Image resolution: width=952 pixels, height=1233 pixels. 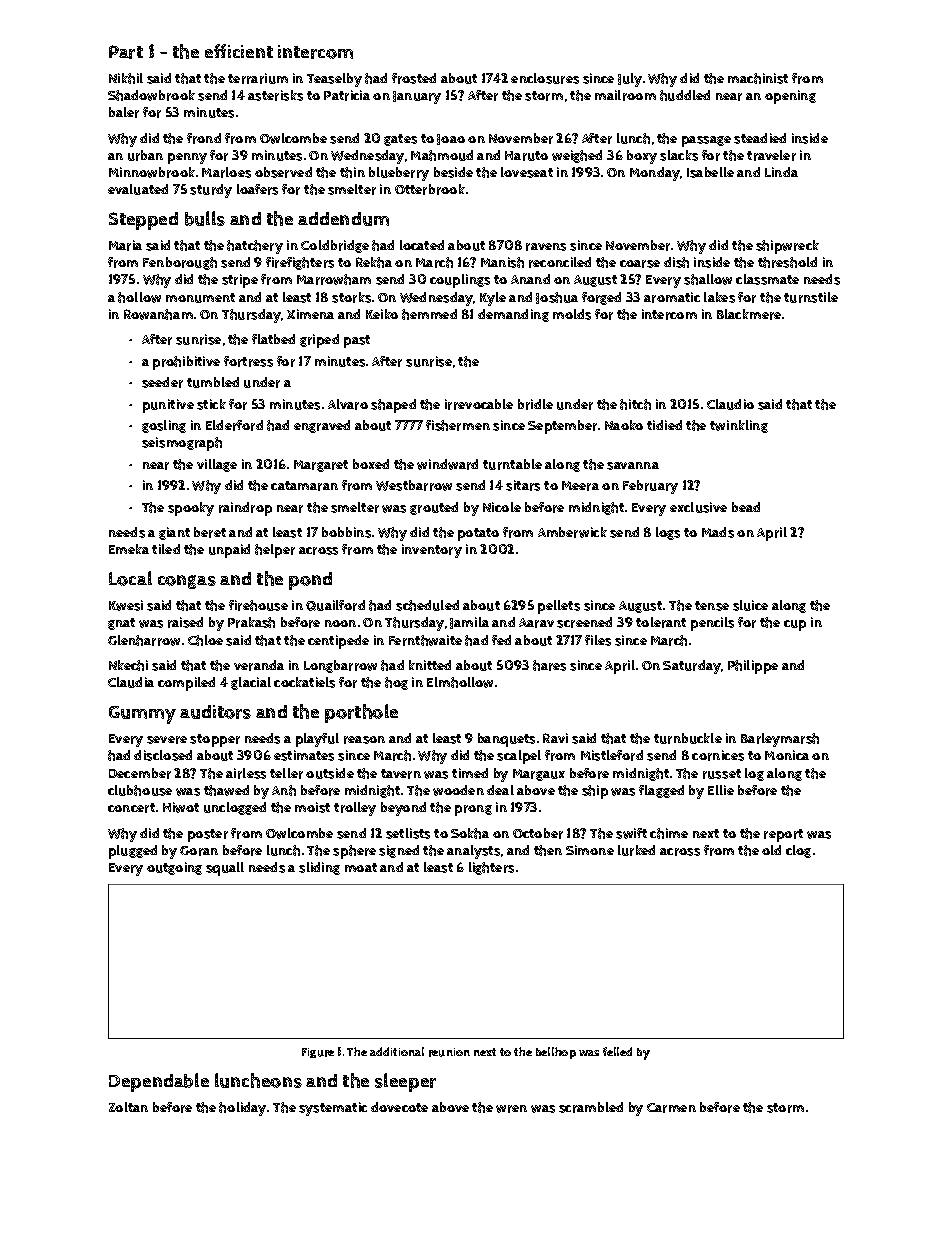 What do you see at coordinates (449, 1052) in the image?
I see `reunion` at bounding box center [449, 1052].
